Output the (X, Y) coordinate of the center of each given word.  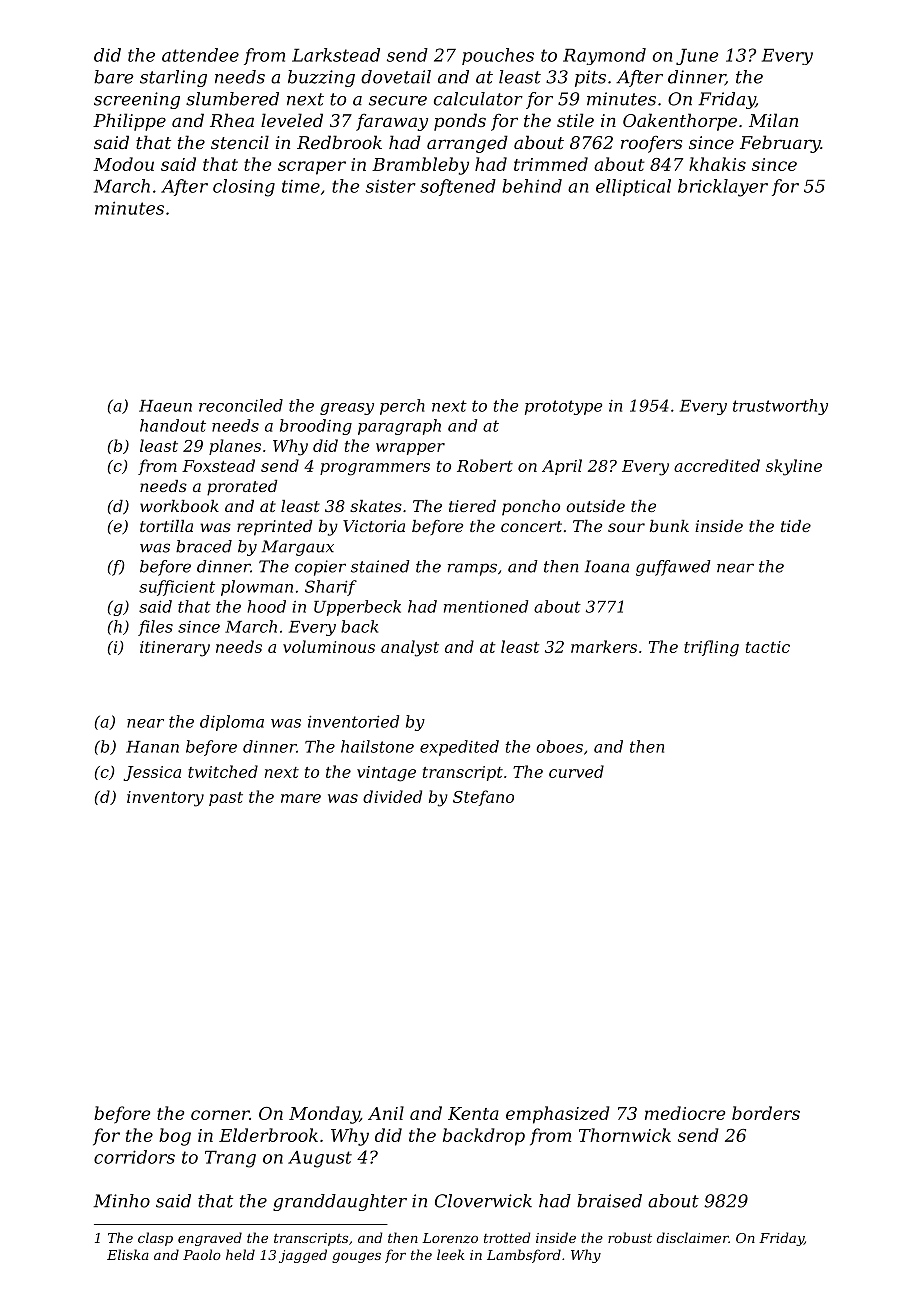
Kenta (473, 1113)
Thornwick (625, 1135)
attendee (200, 55)
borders (766, 1113)
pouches (498, 56)
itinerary (175, 649)
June (697, 56)
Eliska (128, 1254)
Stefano (483, 798)
